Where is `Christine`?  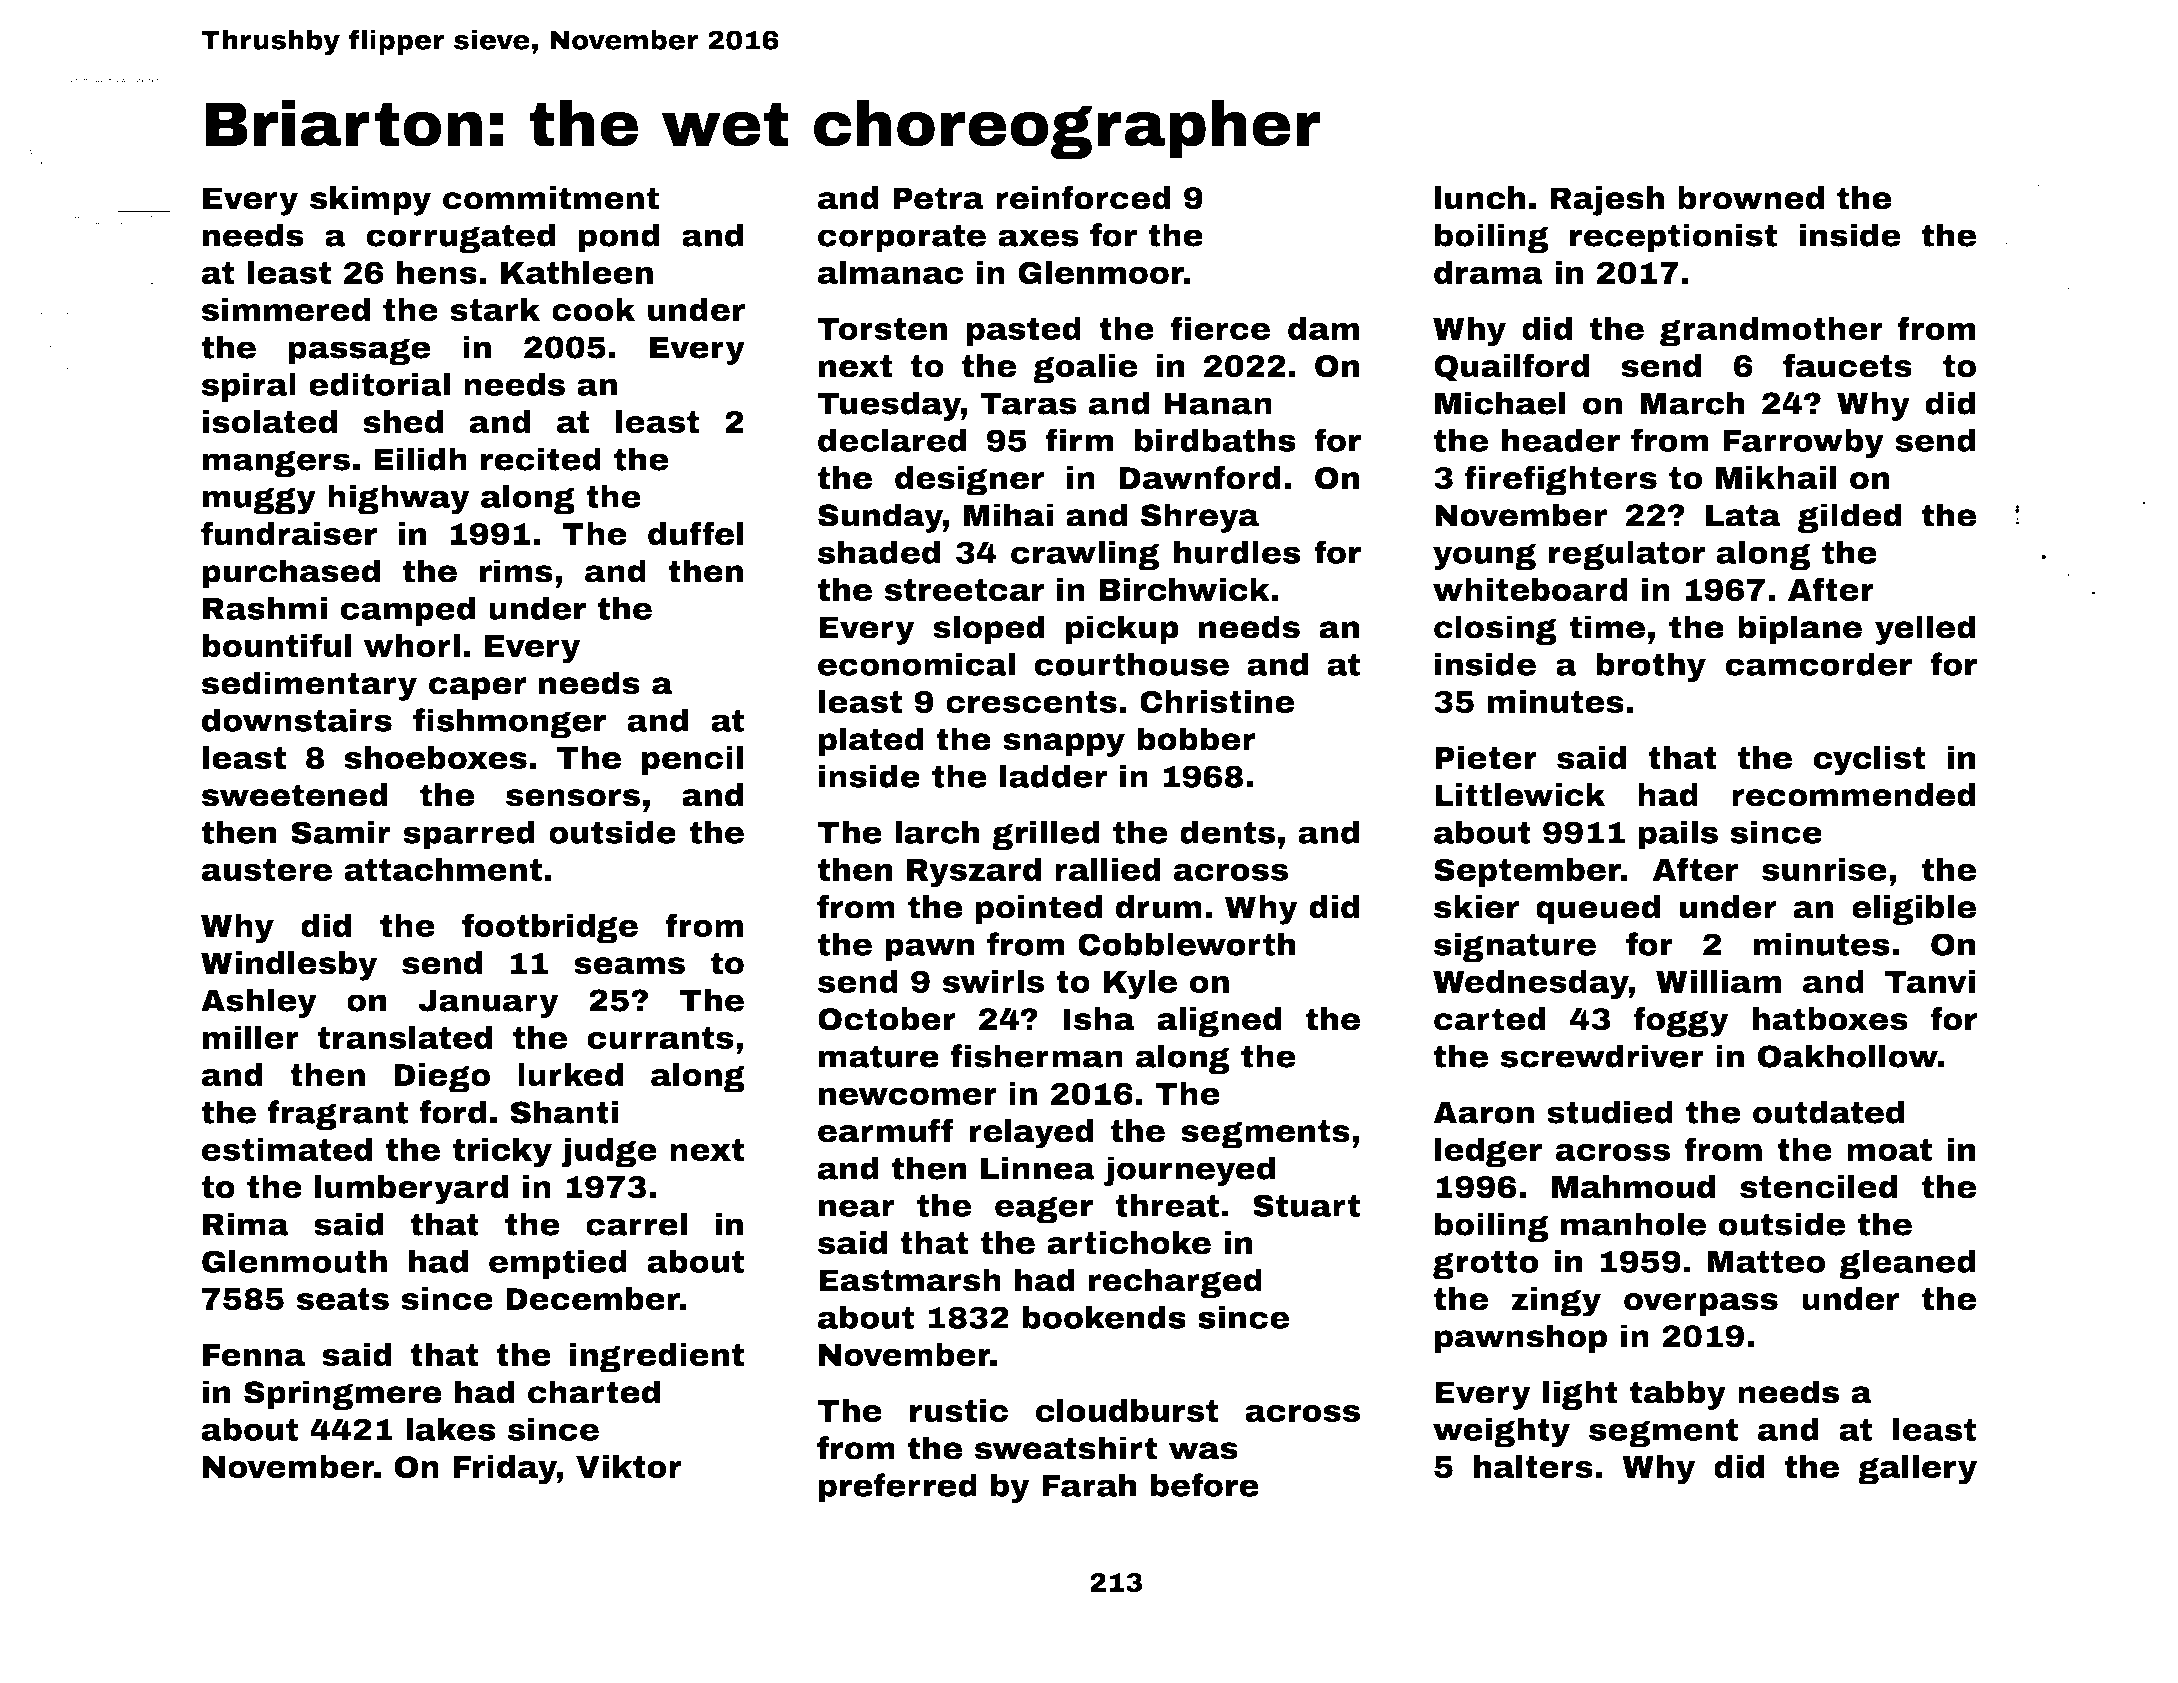
Christine is located at coordinates (1217, 702).
